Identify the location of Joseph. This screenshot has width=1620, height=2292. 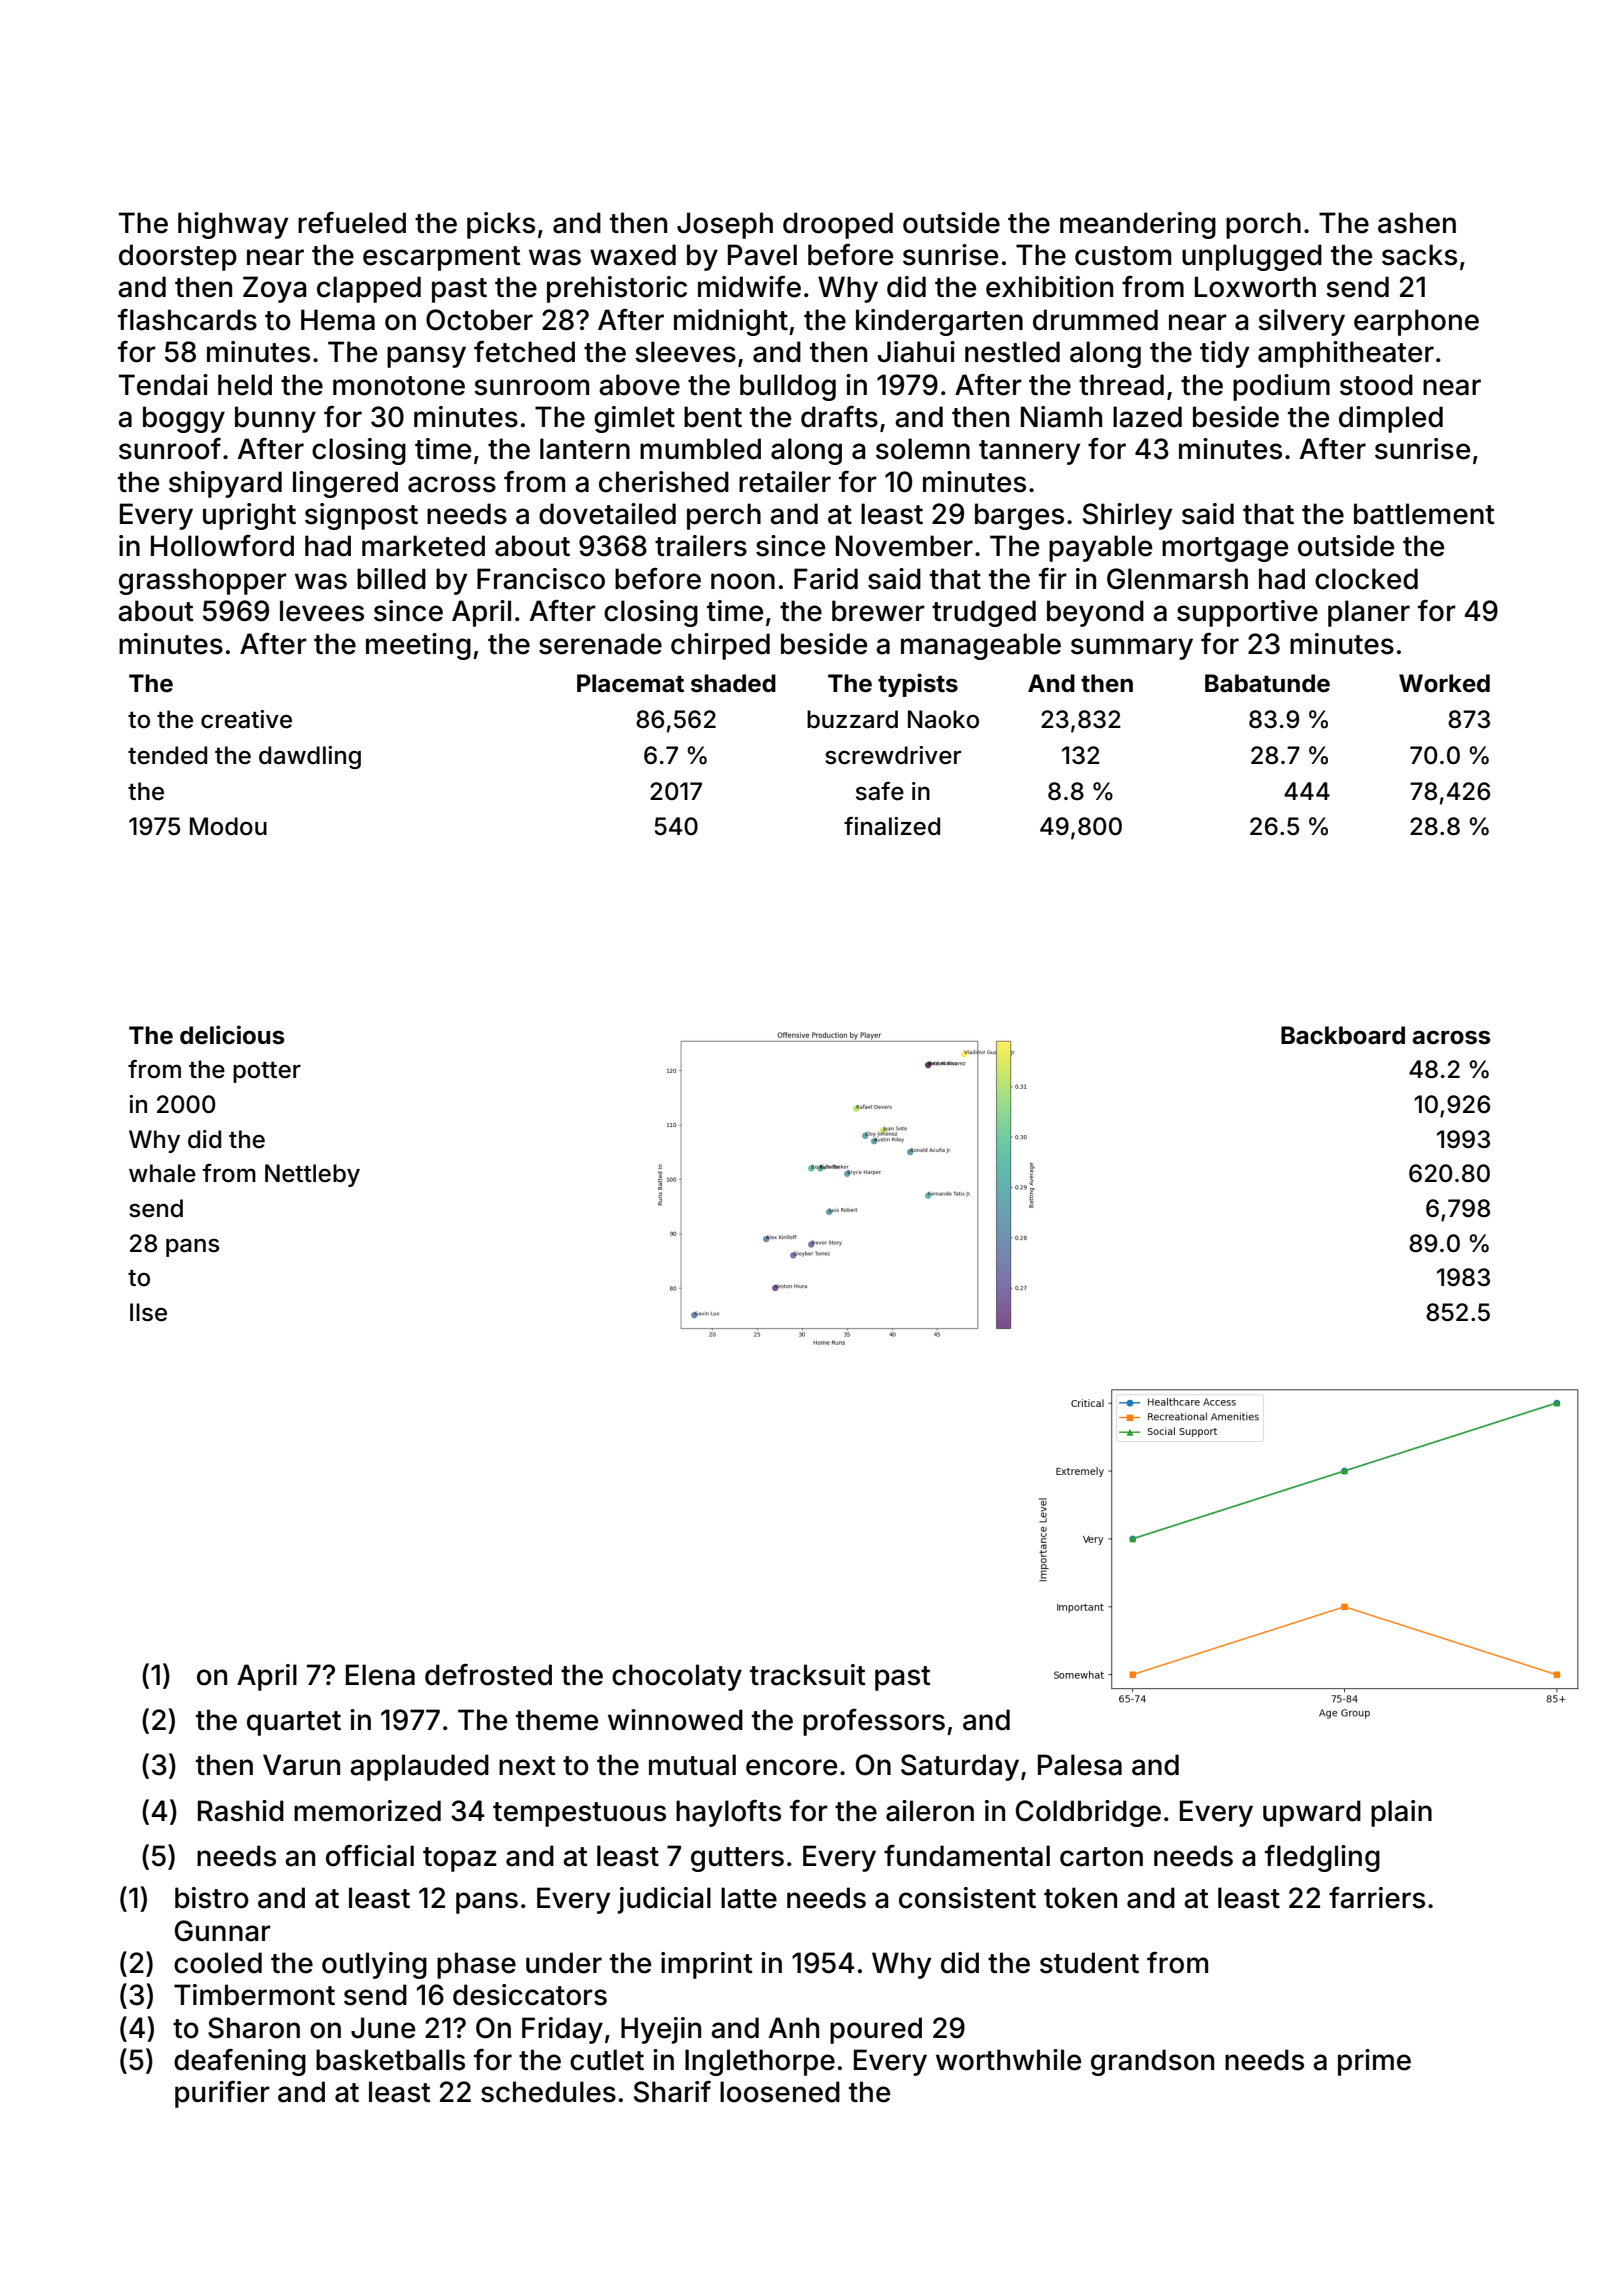
(725, 225).
